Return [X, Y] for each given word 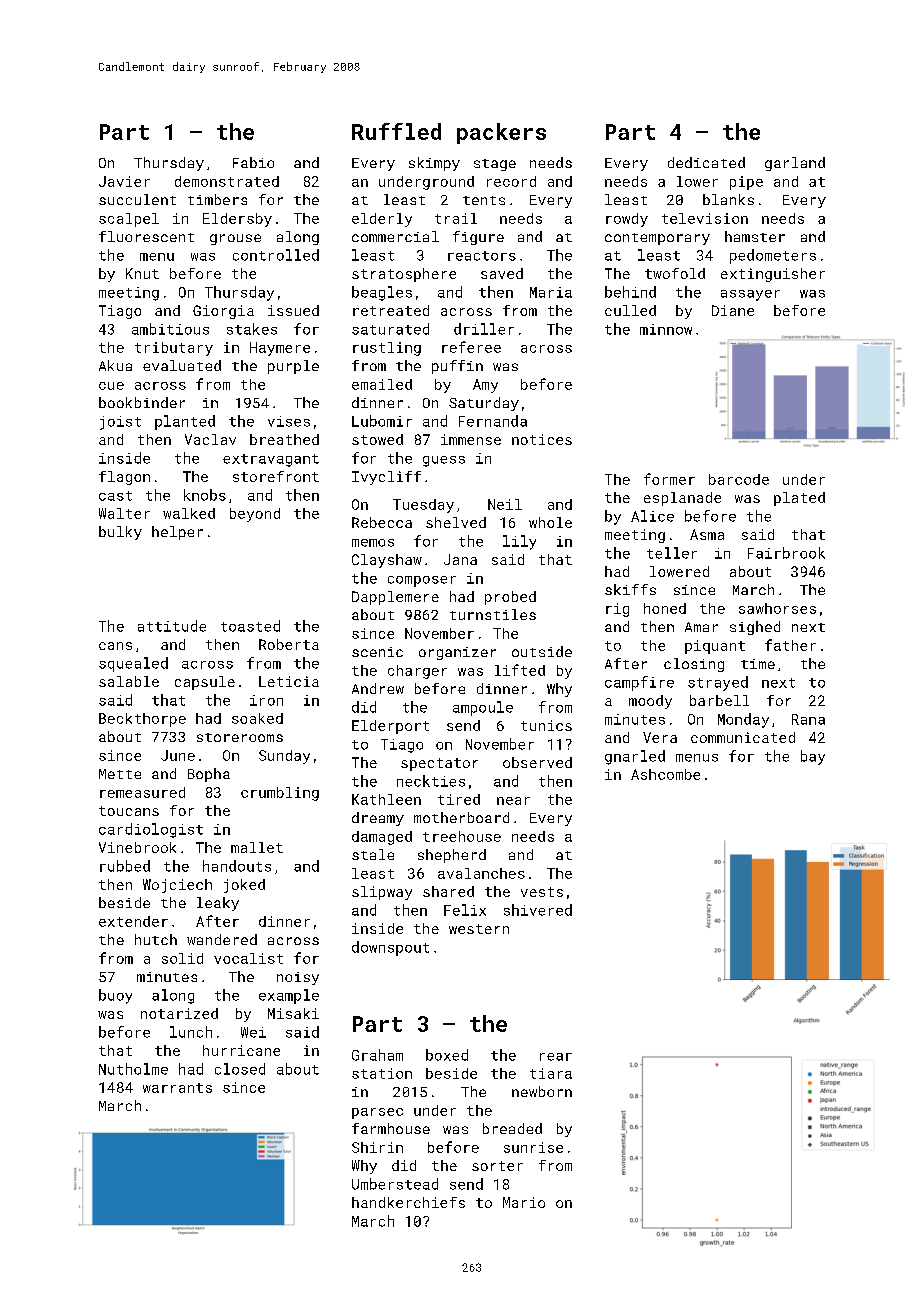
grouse [235, 239]
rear [556, 1057]
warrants [177, 1088]
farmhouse [391, 1128]
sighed [755, 628]
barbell [719, 700]
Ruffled [396, 131]
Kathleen [386, 799]
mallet [257, 847]
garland [795, 164]
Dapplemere [395, 598]
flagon [124, 478]
